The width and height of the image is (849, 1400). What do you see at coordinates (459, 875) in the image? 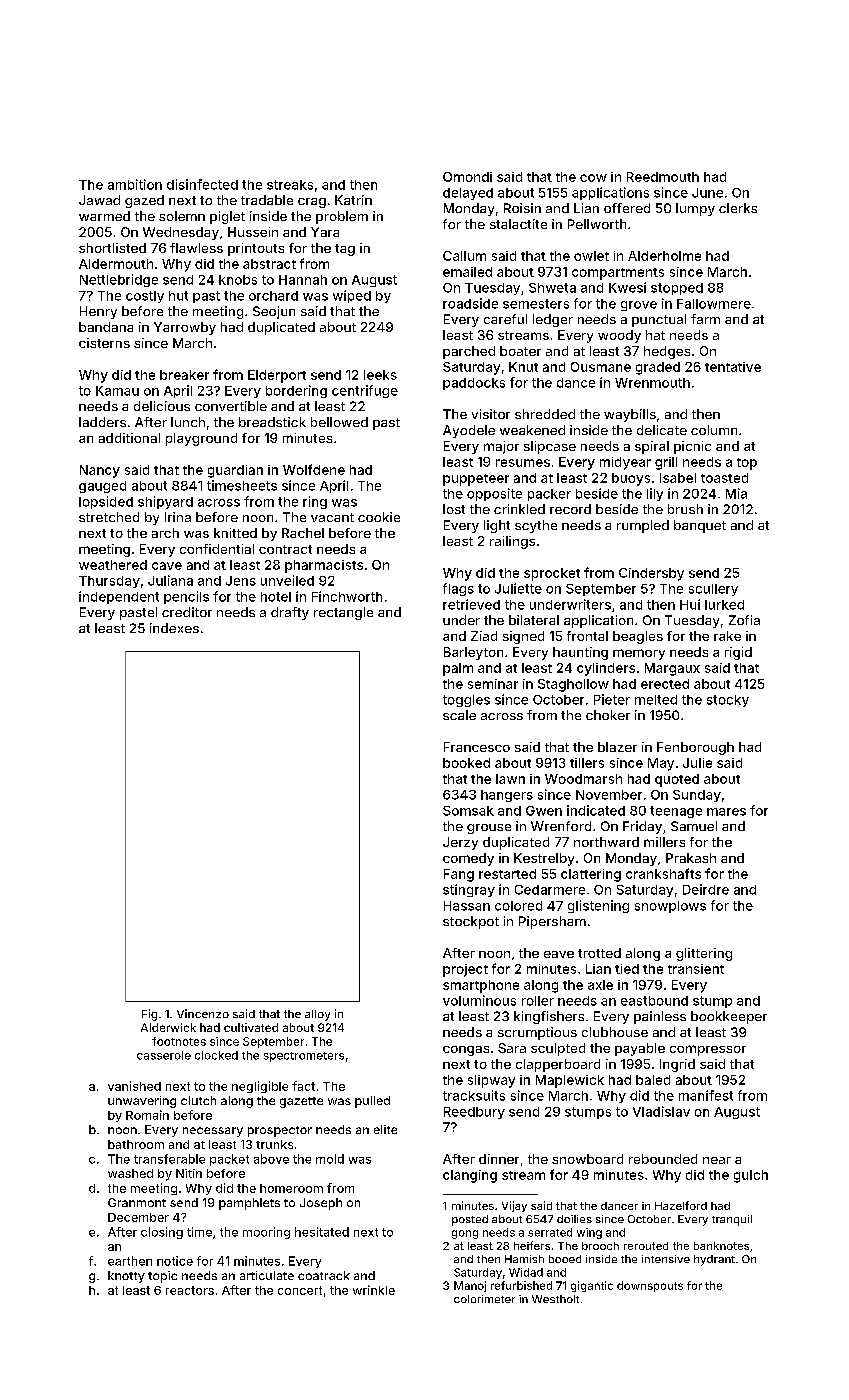
I see `Fang` at bounding box center [459, 875].
